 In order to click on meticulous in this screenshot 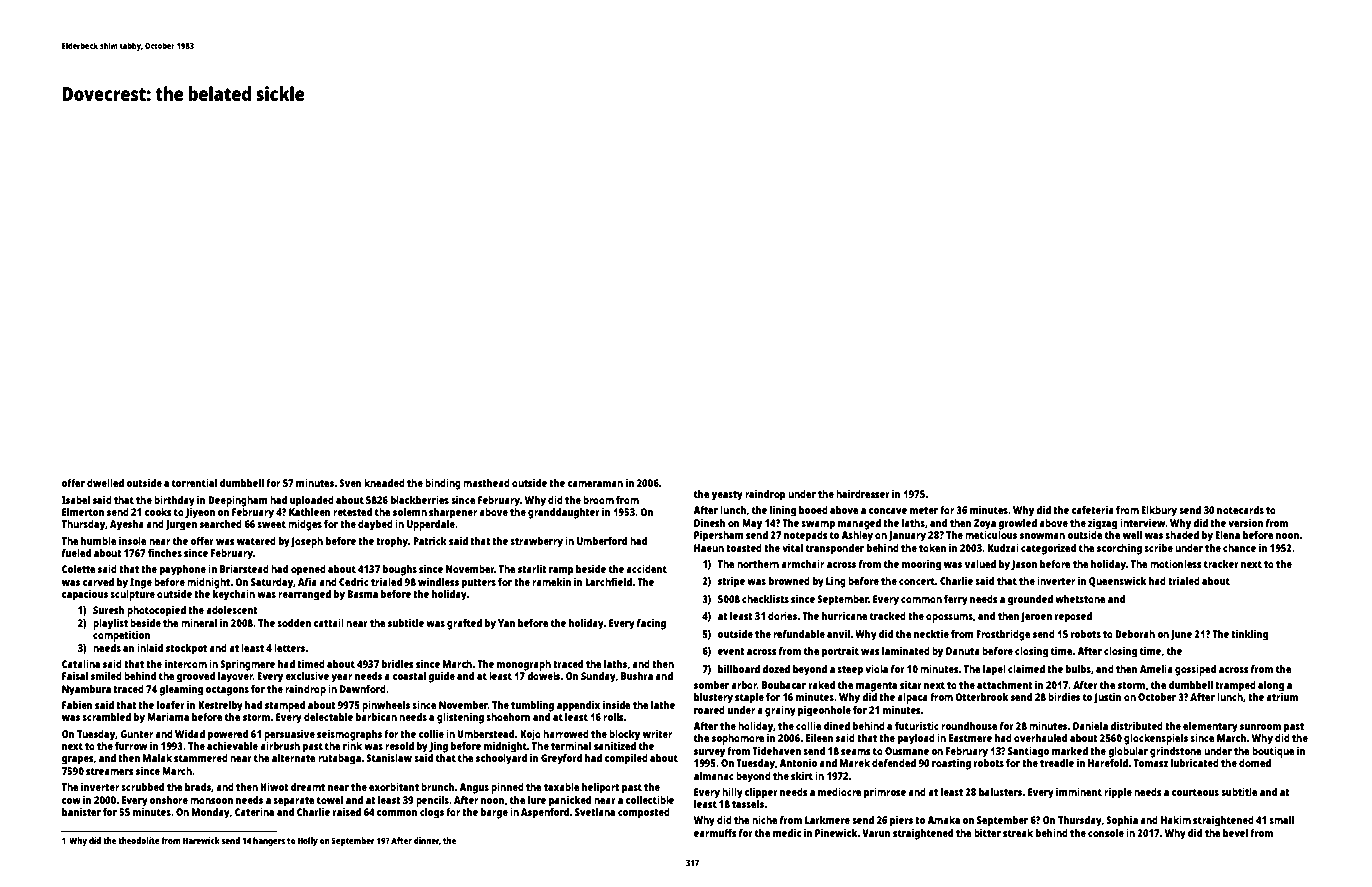, I will do `click(991, 534)`.
